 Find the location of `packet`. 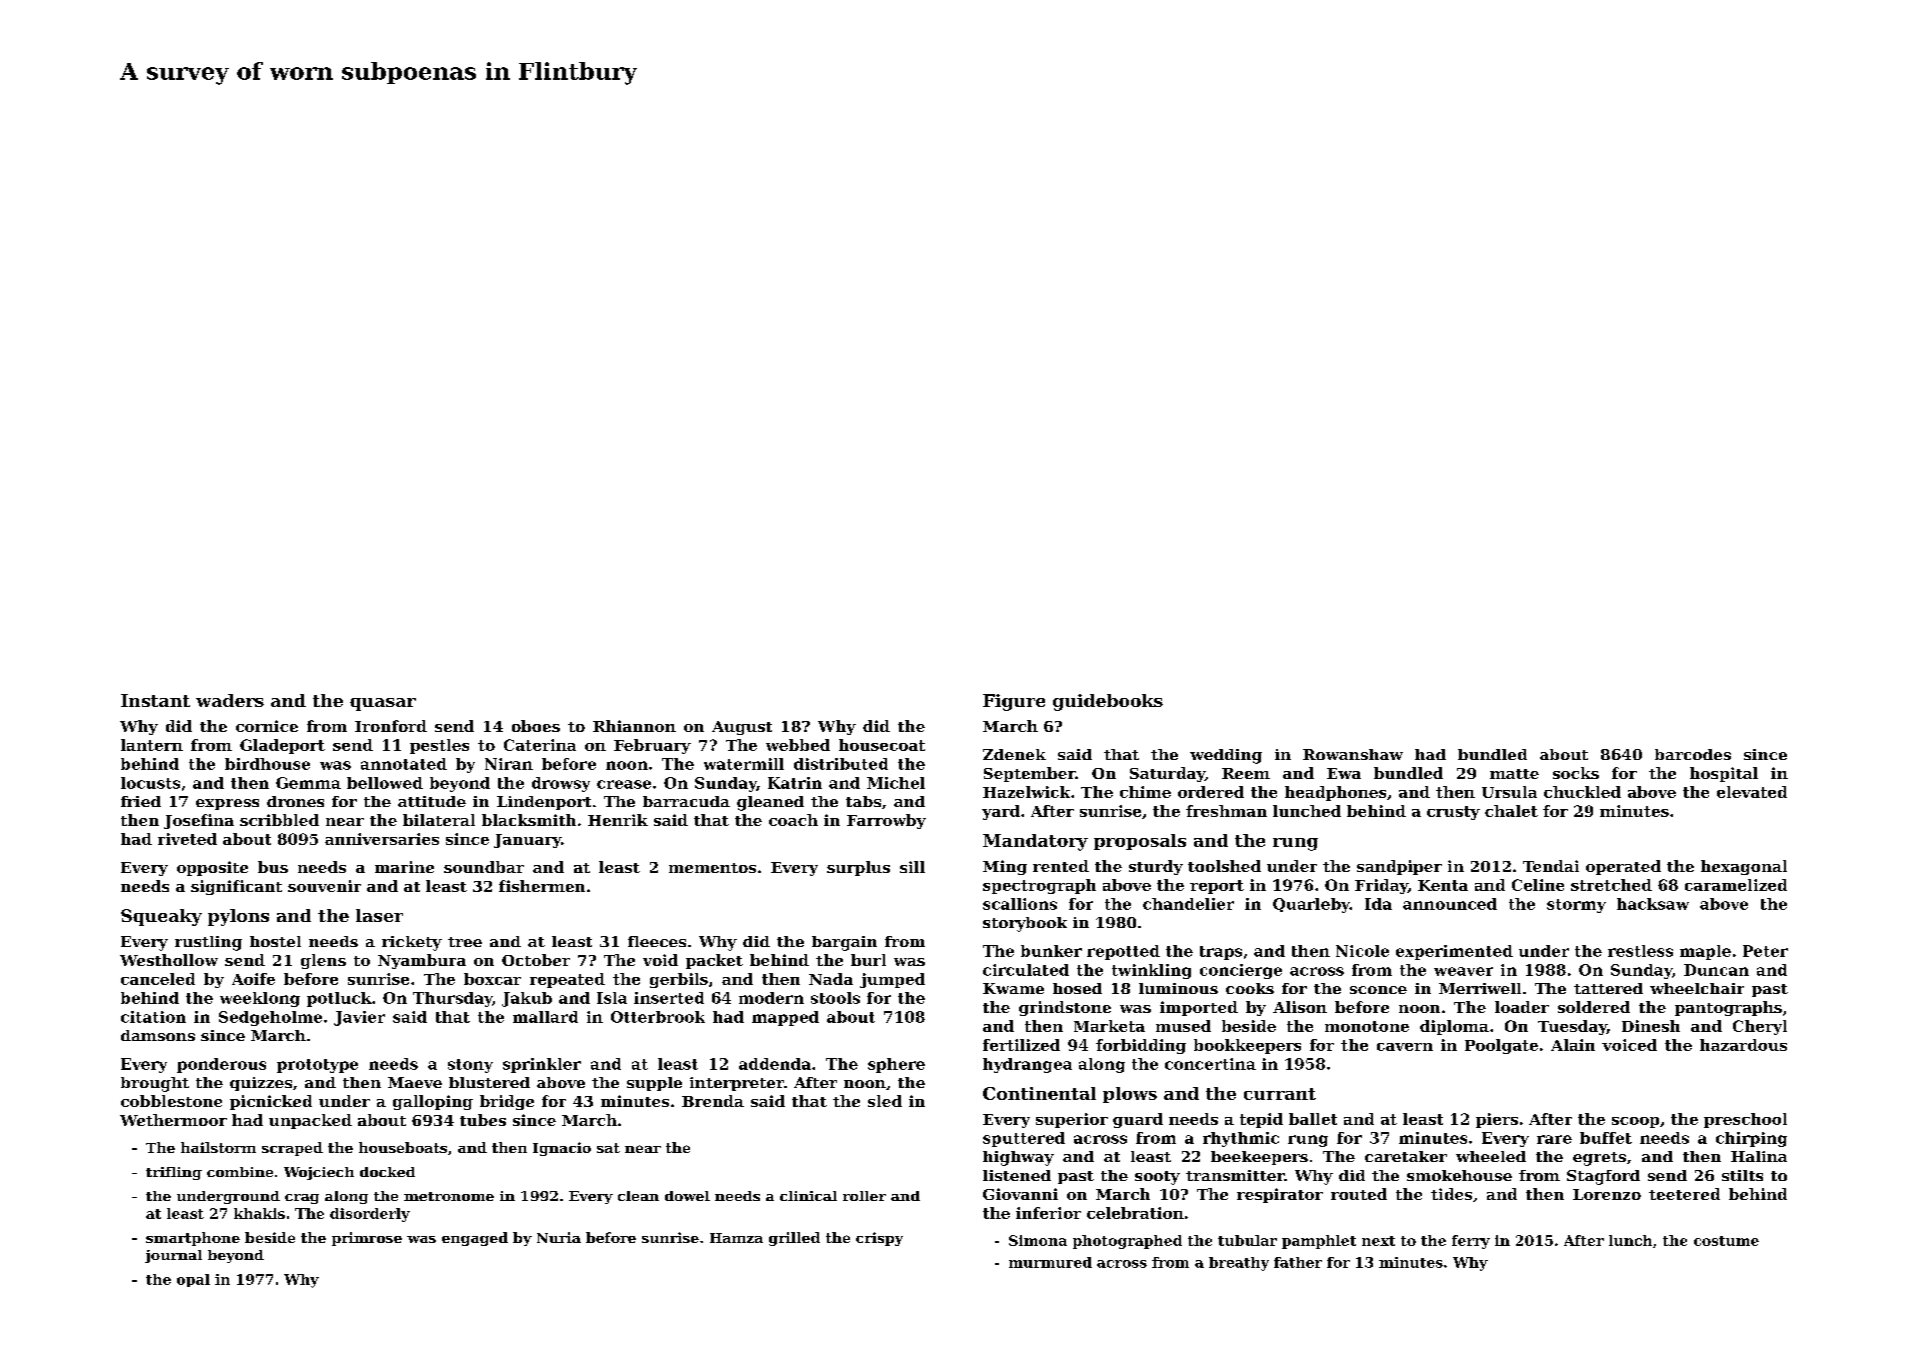

packet is located at coordinates (714, 961).
